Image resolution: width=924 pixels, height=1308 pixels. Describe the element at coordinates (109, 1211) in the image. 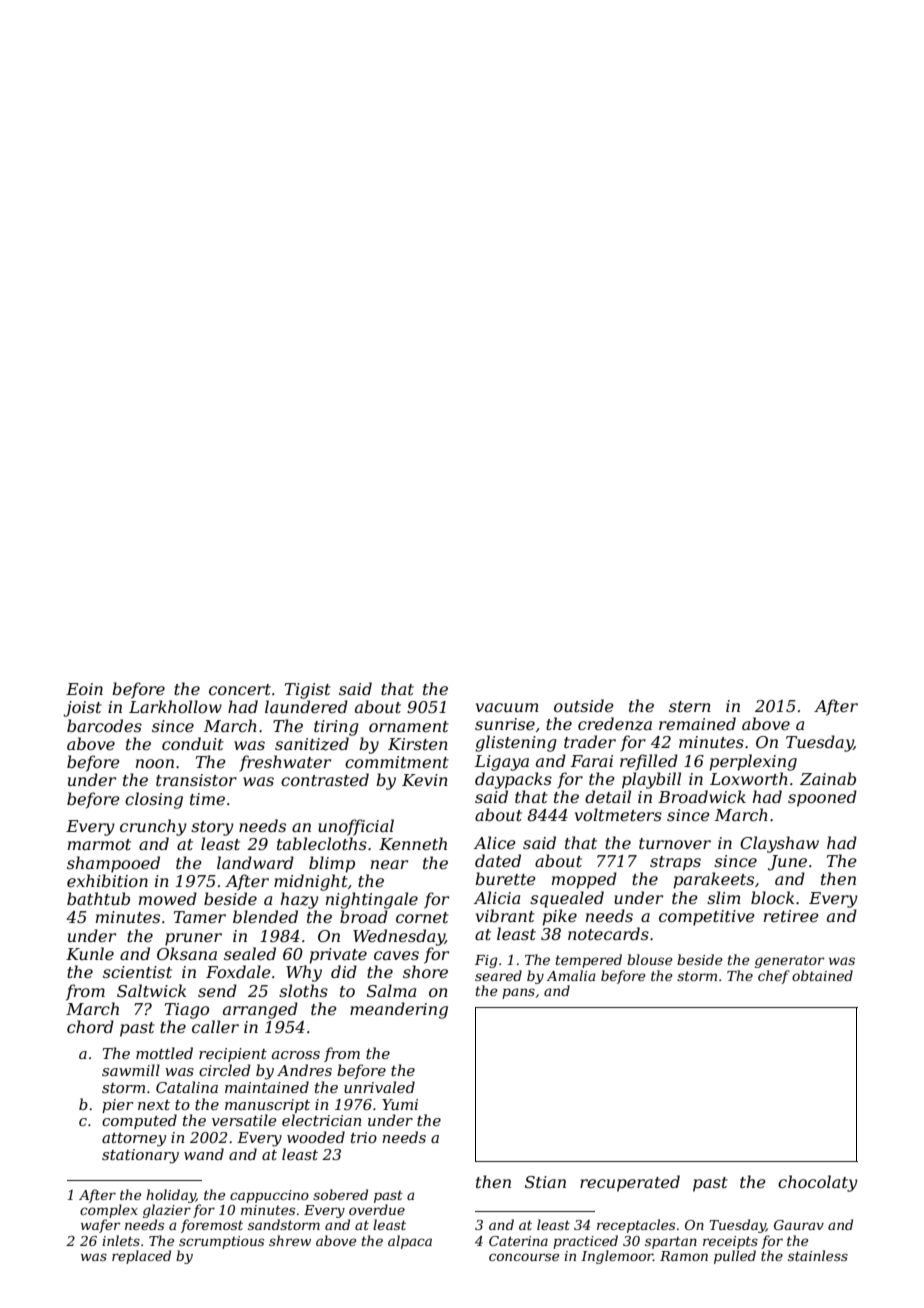

I see `complex` at that location.
